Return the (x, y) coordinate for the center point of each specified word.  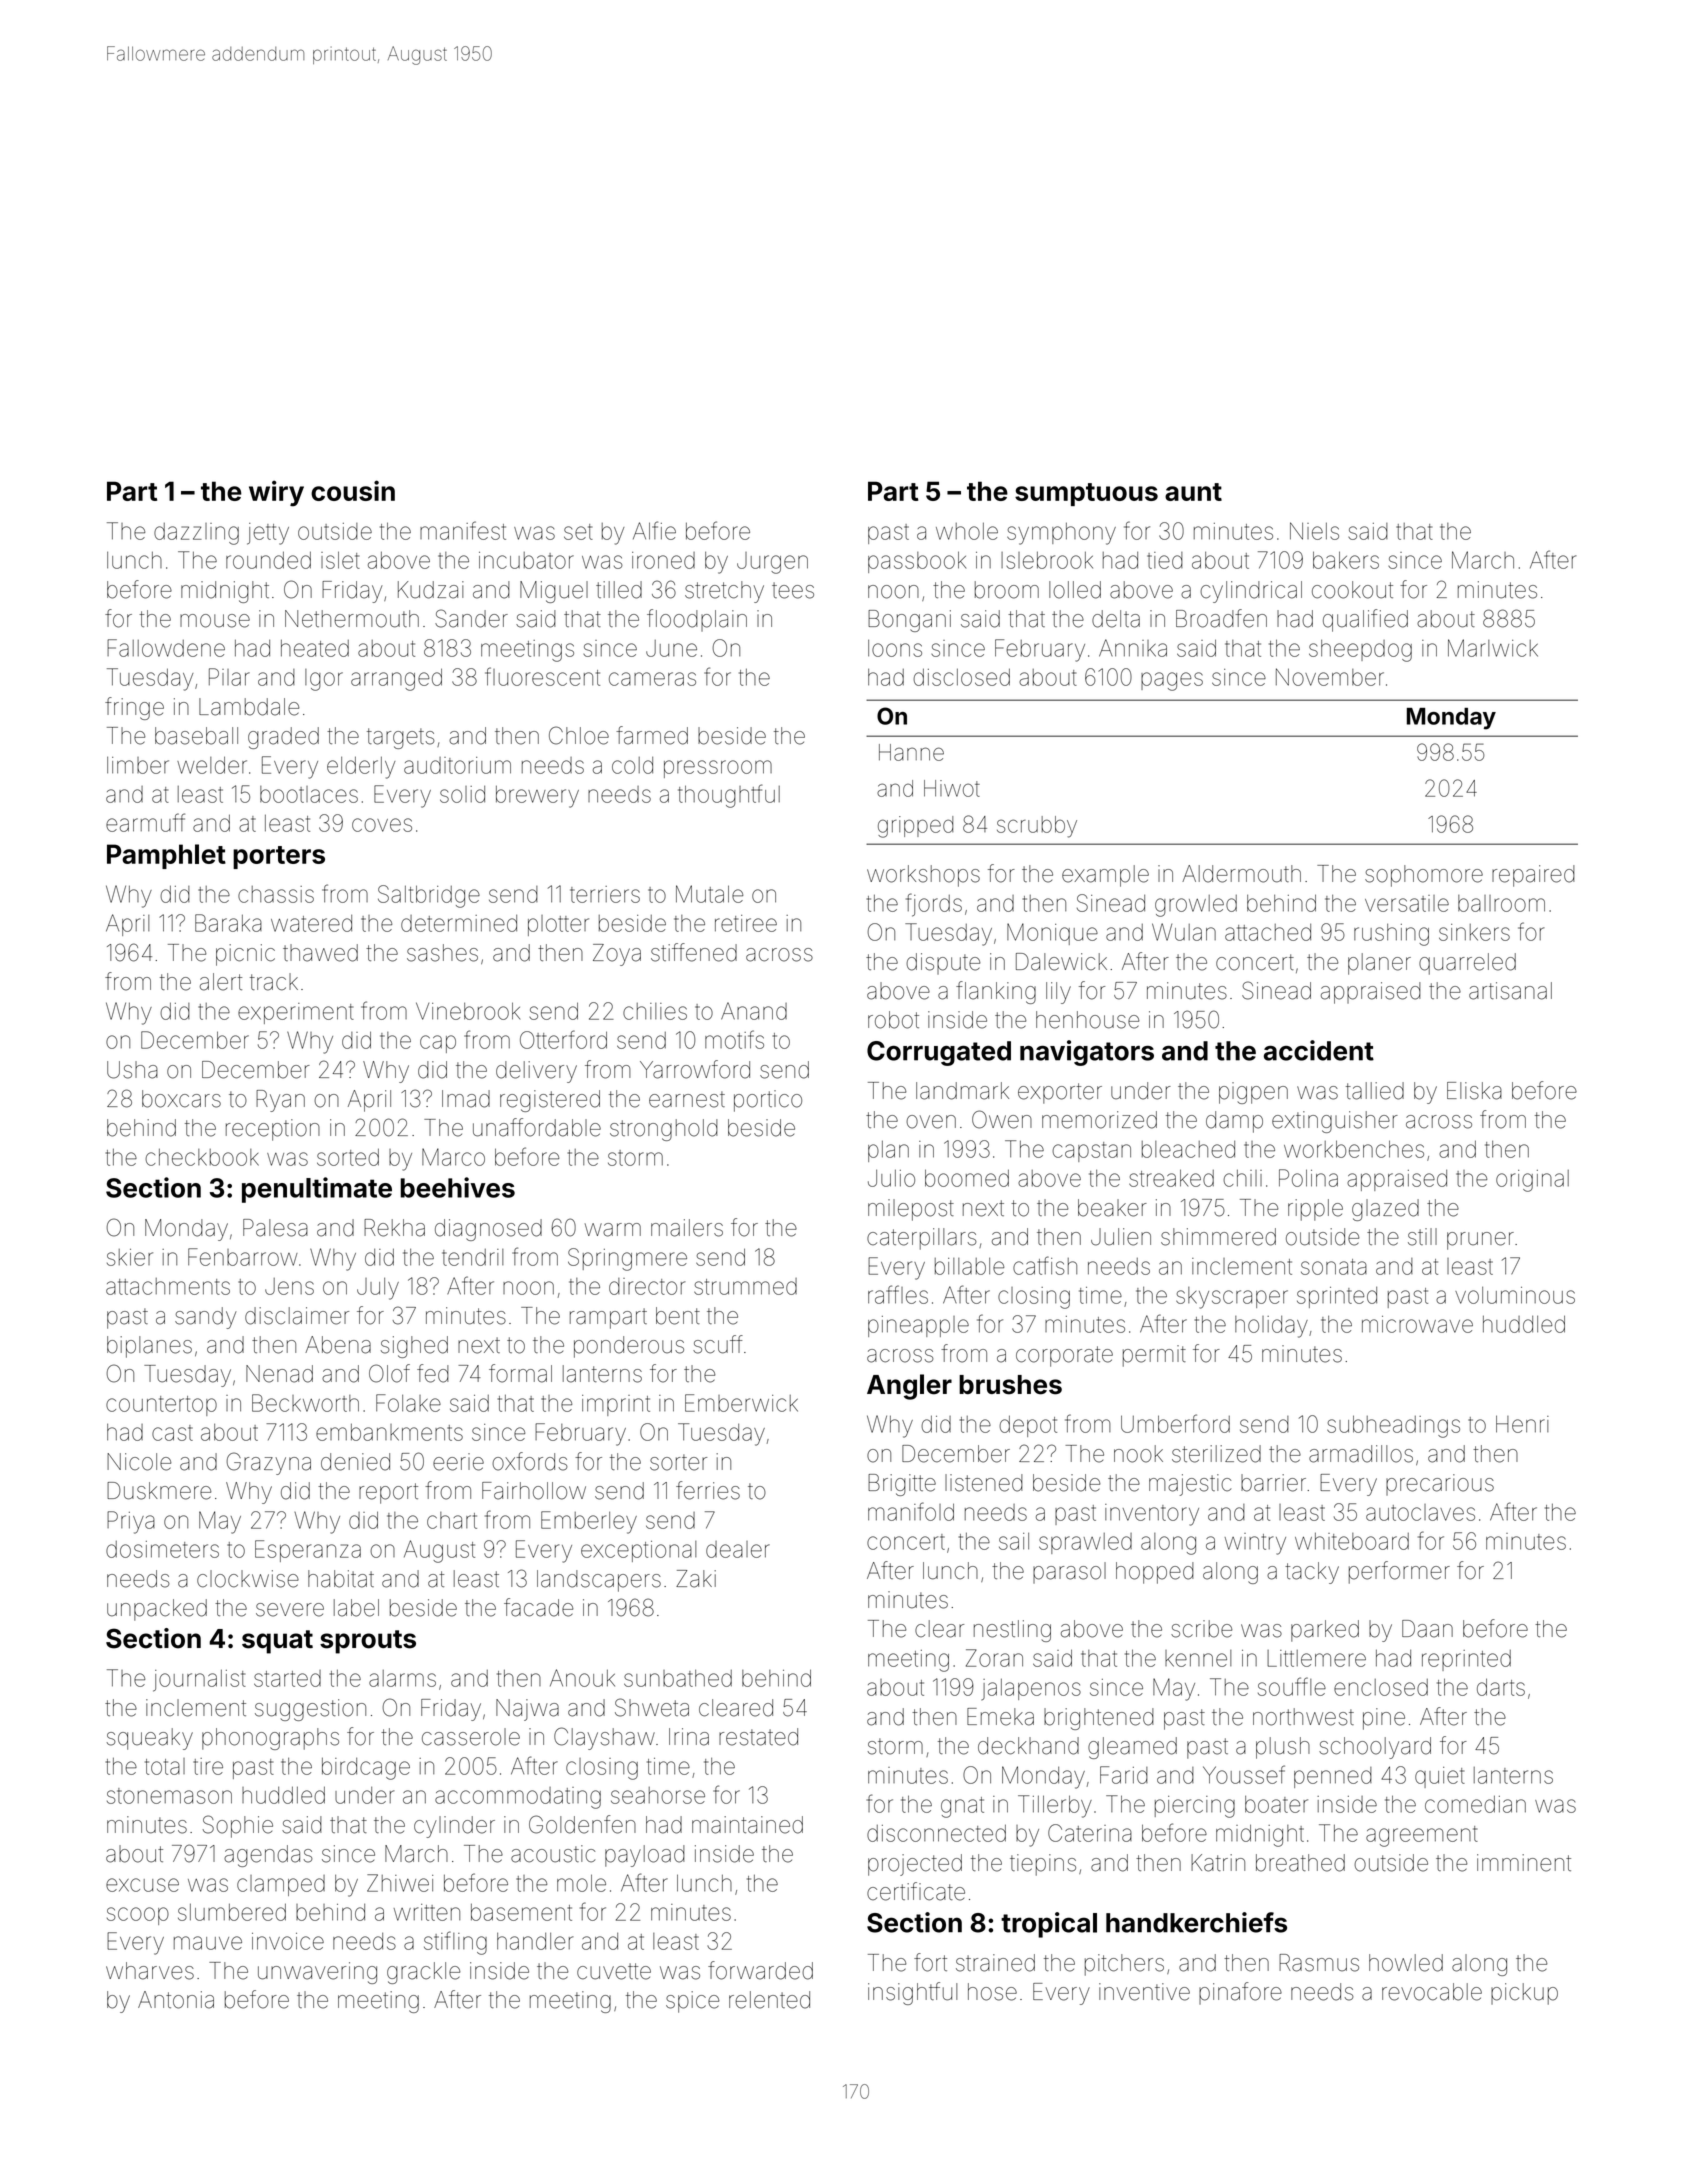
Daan (1427, 1629)
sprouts (368, 1642)
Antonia (176, 2000)
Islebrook (1047, 560)
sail (1014, 1541)
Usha (132, 1070)
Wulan (1184, 932)
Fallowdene (166, 648)
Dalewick (1061, 962)
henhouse (1087, 1020)
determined (459, 923)
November (1330, 677)
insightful (912, 1993)
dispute (943, 964)
